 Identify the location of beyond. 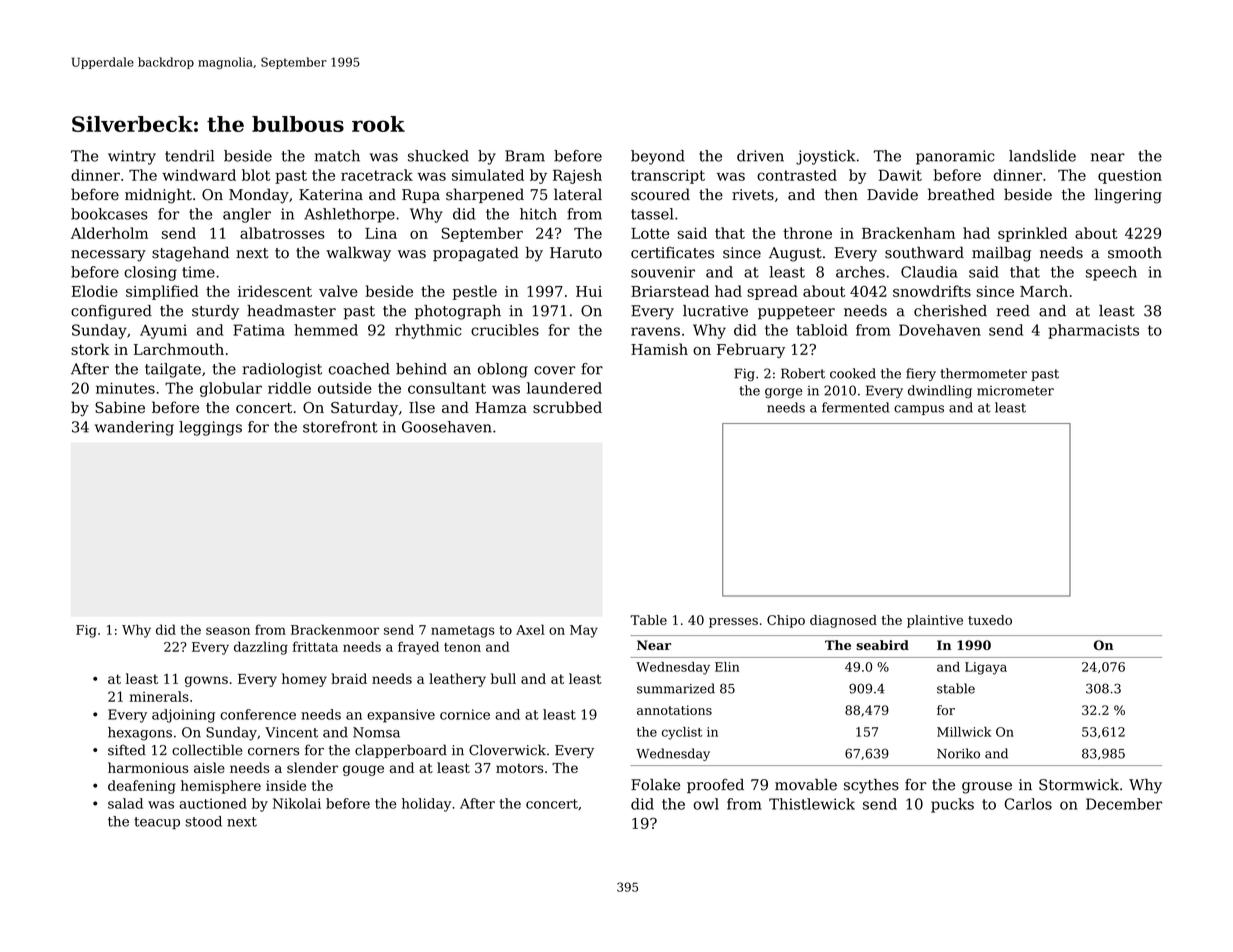
(658, 157).
